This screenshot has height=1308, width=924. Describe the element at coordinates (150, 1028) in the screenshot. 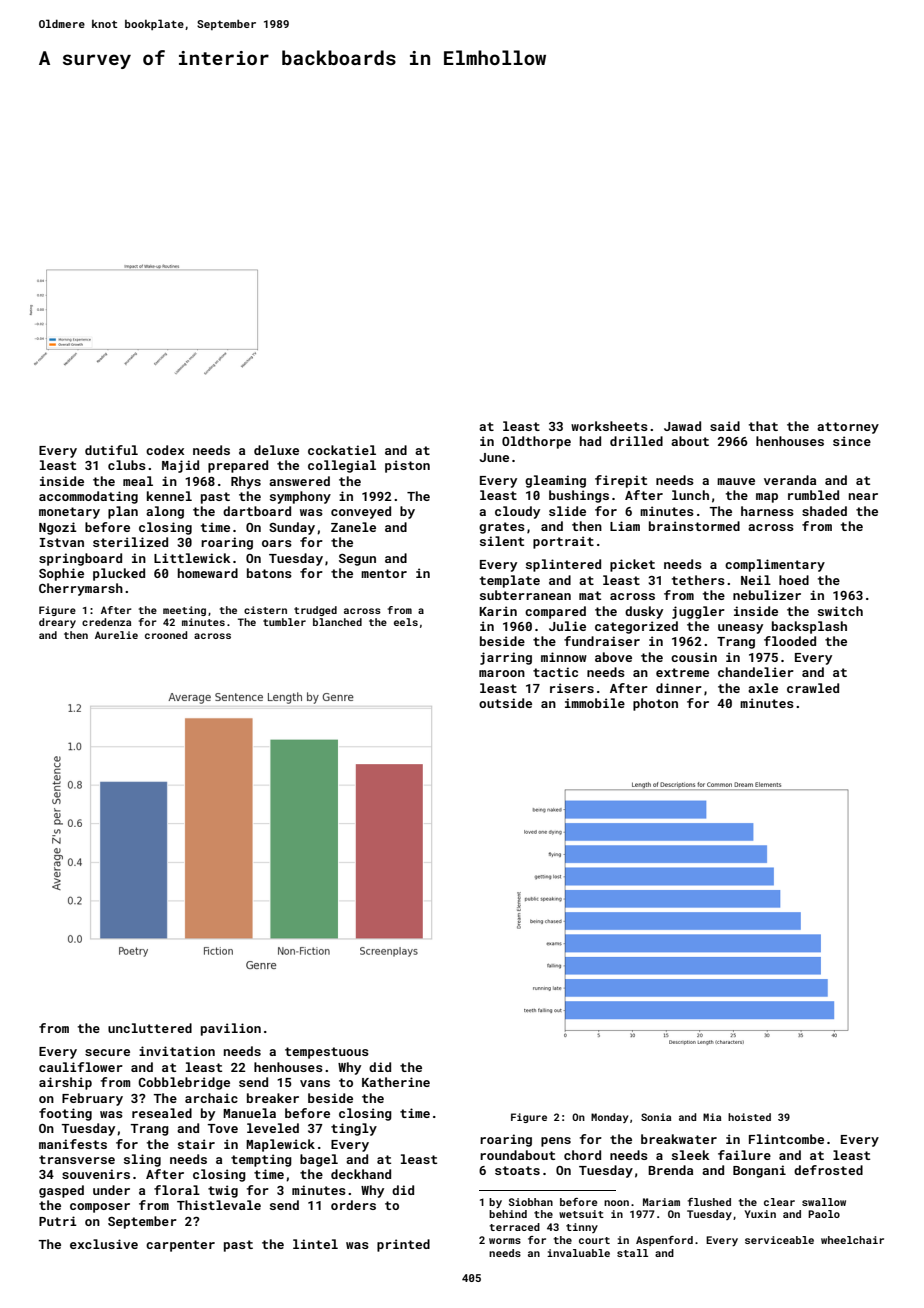

I see `uncluttered` at that location.
